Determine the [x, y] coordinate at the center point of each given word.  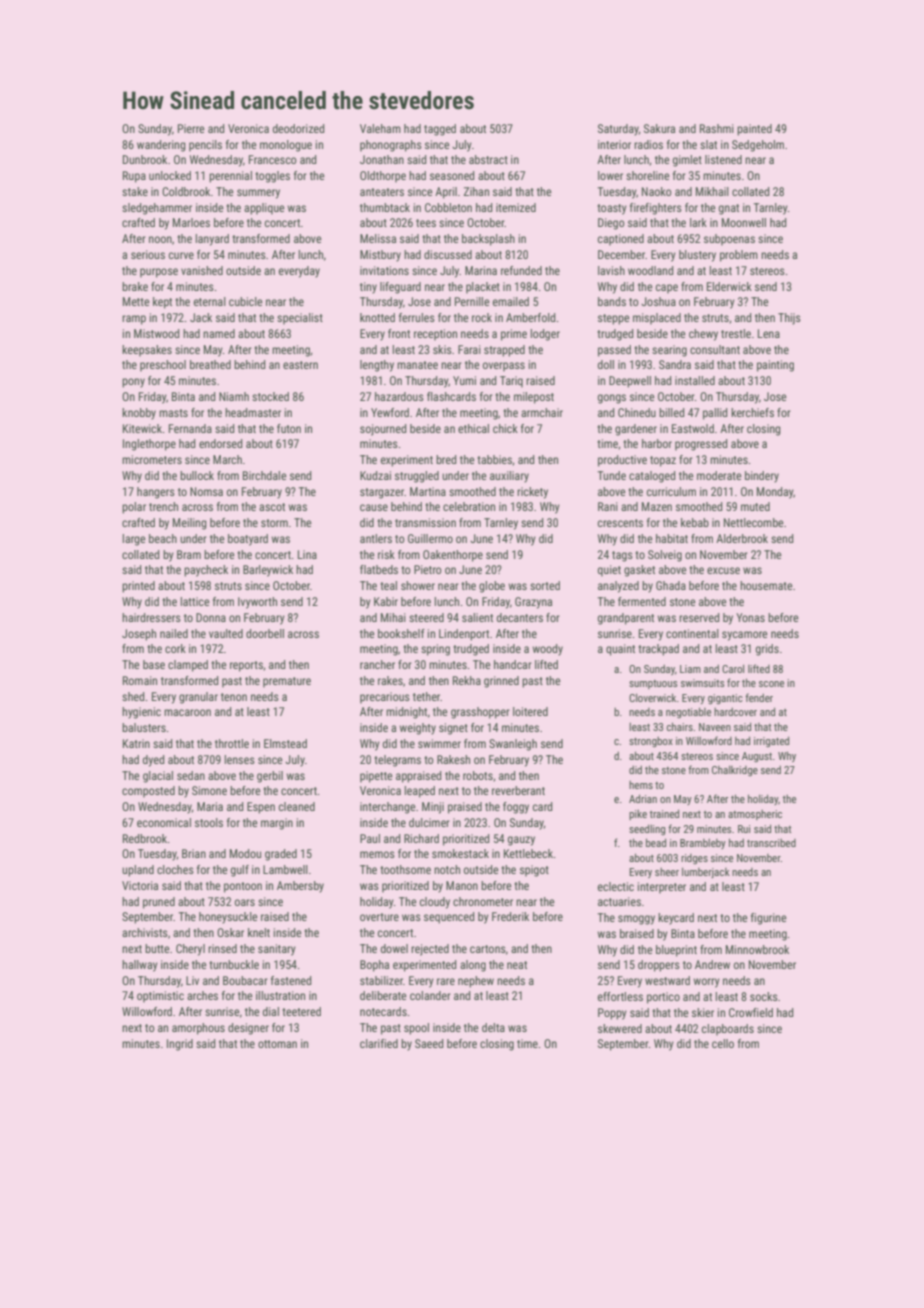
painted [754, 130]
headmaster [253, 412]
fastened [291, 980]
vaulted [226, 633]
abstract [488, 159]
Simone [209, 790]
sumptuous [653, 684]
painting [775, 366]
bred [446, 459]
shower [418, 585]
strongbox [651, 742]
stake [135, 191]
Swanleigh [513, 745]
